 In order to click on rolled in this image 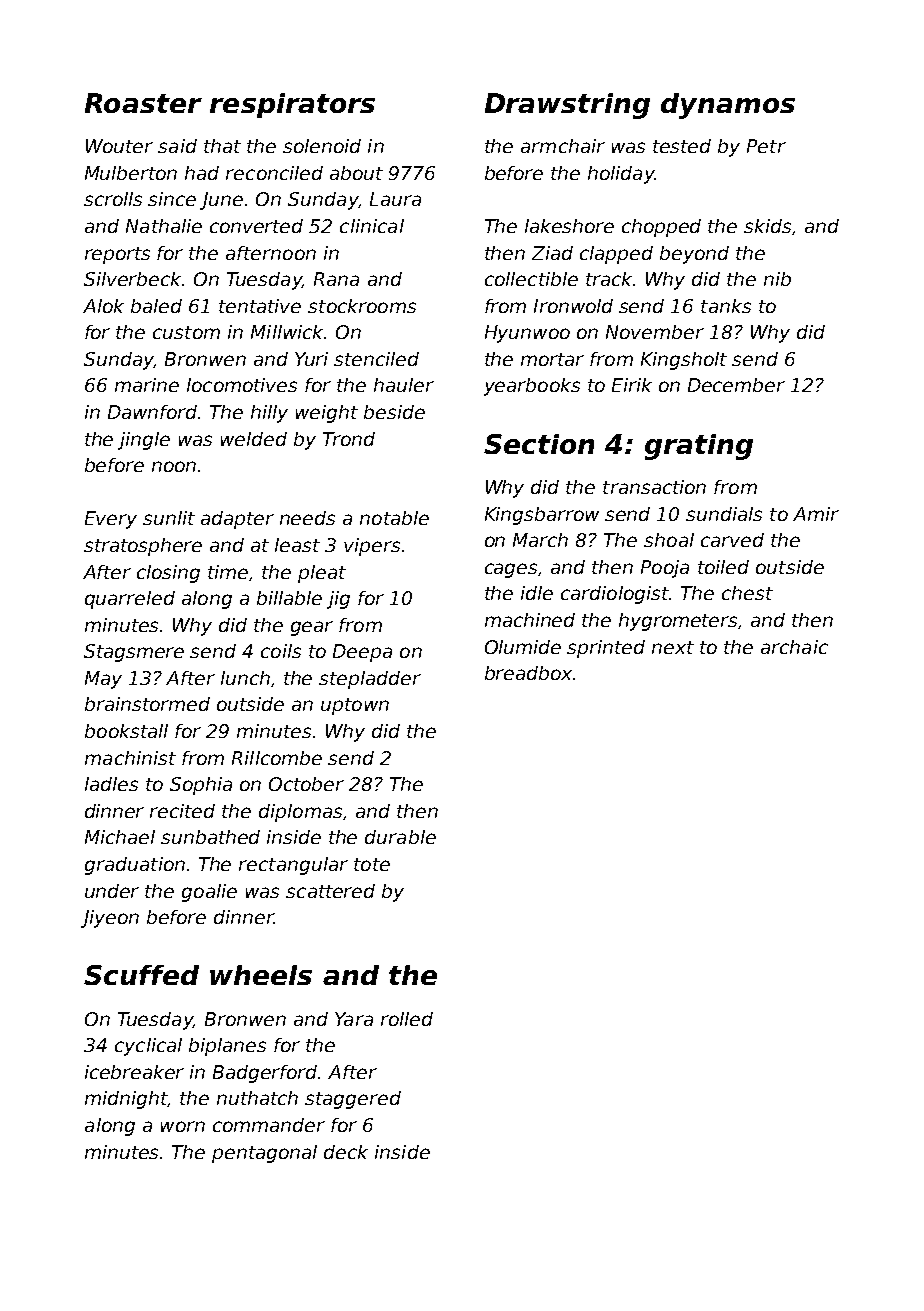, I will do `click(407, 1019)`.
